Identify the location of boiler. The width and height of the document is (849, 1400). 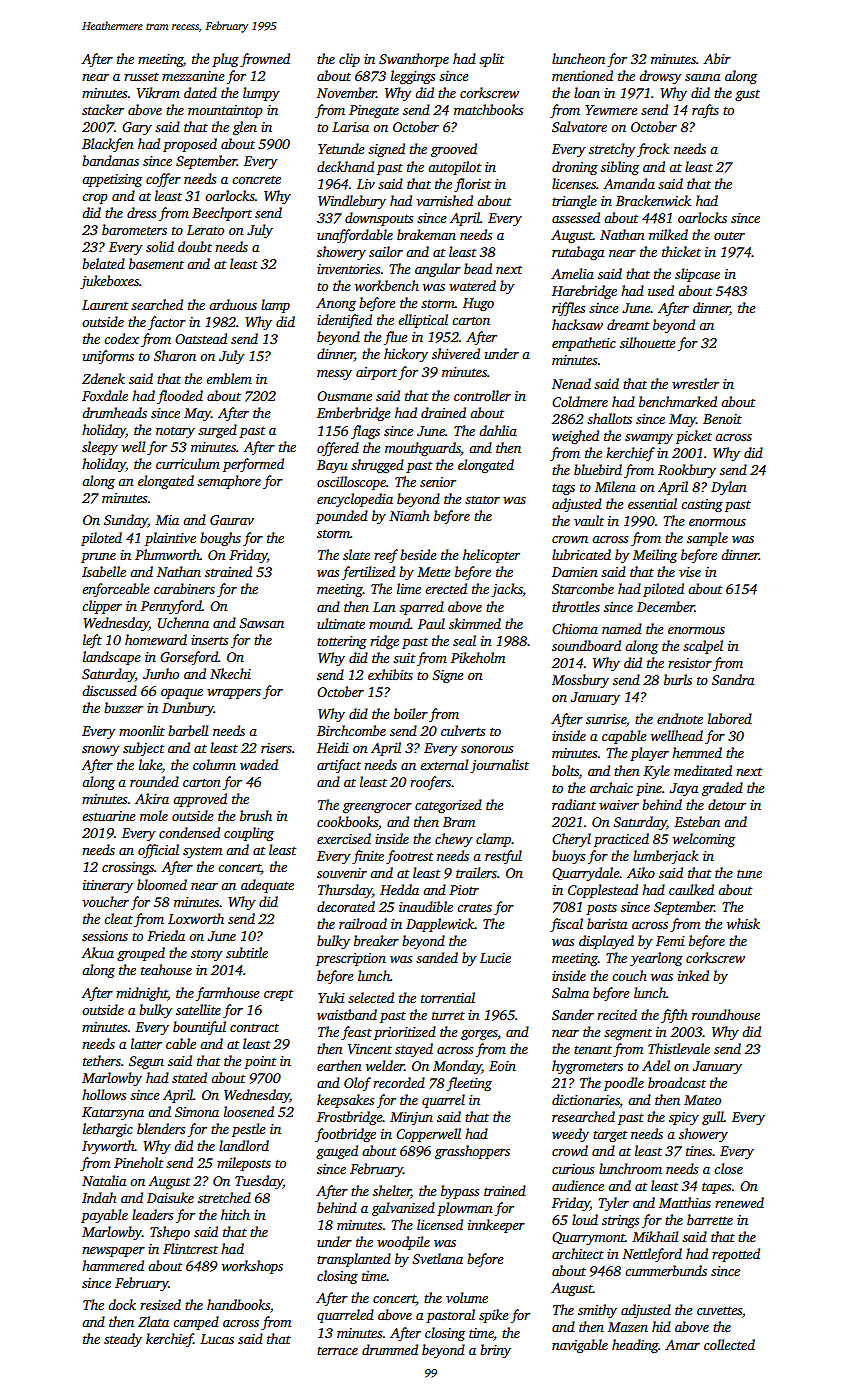
(411, 713).
